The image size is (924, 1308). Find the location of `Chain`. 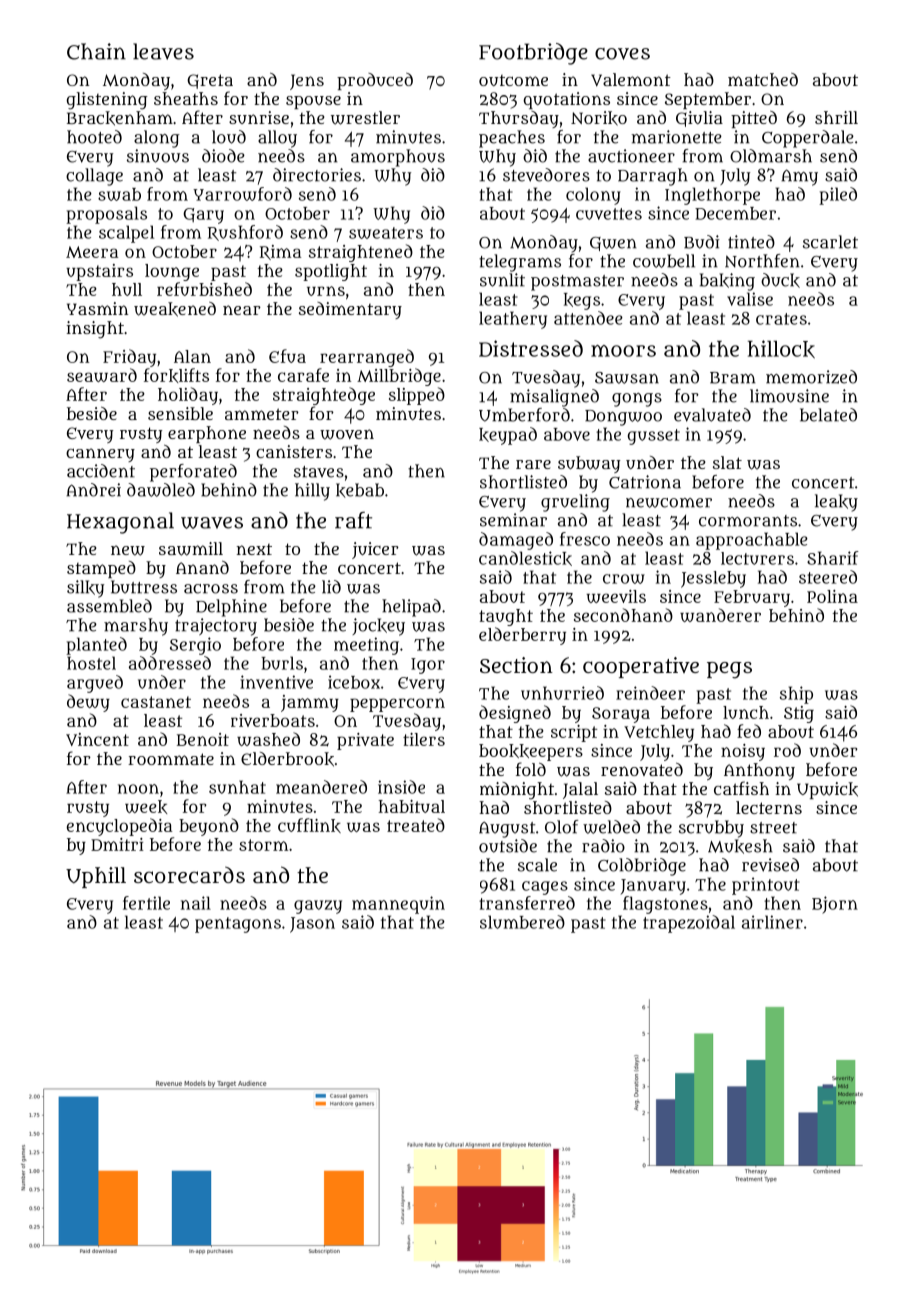

Chain is located at coordinates (96, 51).
